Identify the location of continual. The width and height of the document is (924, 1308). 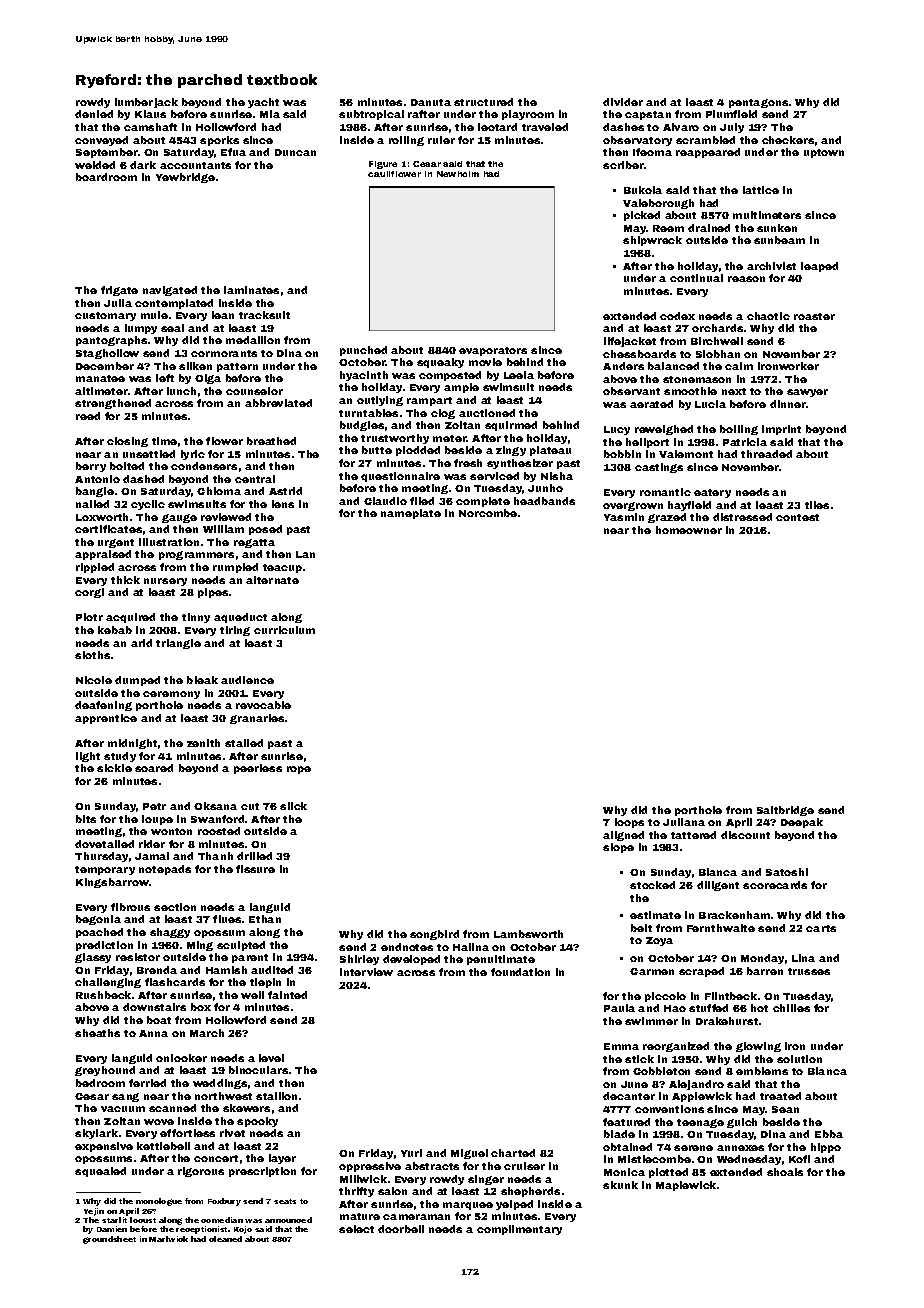
(696, 278).
